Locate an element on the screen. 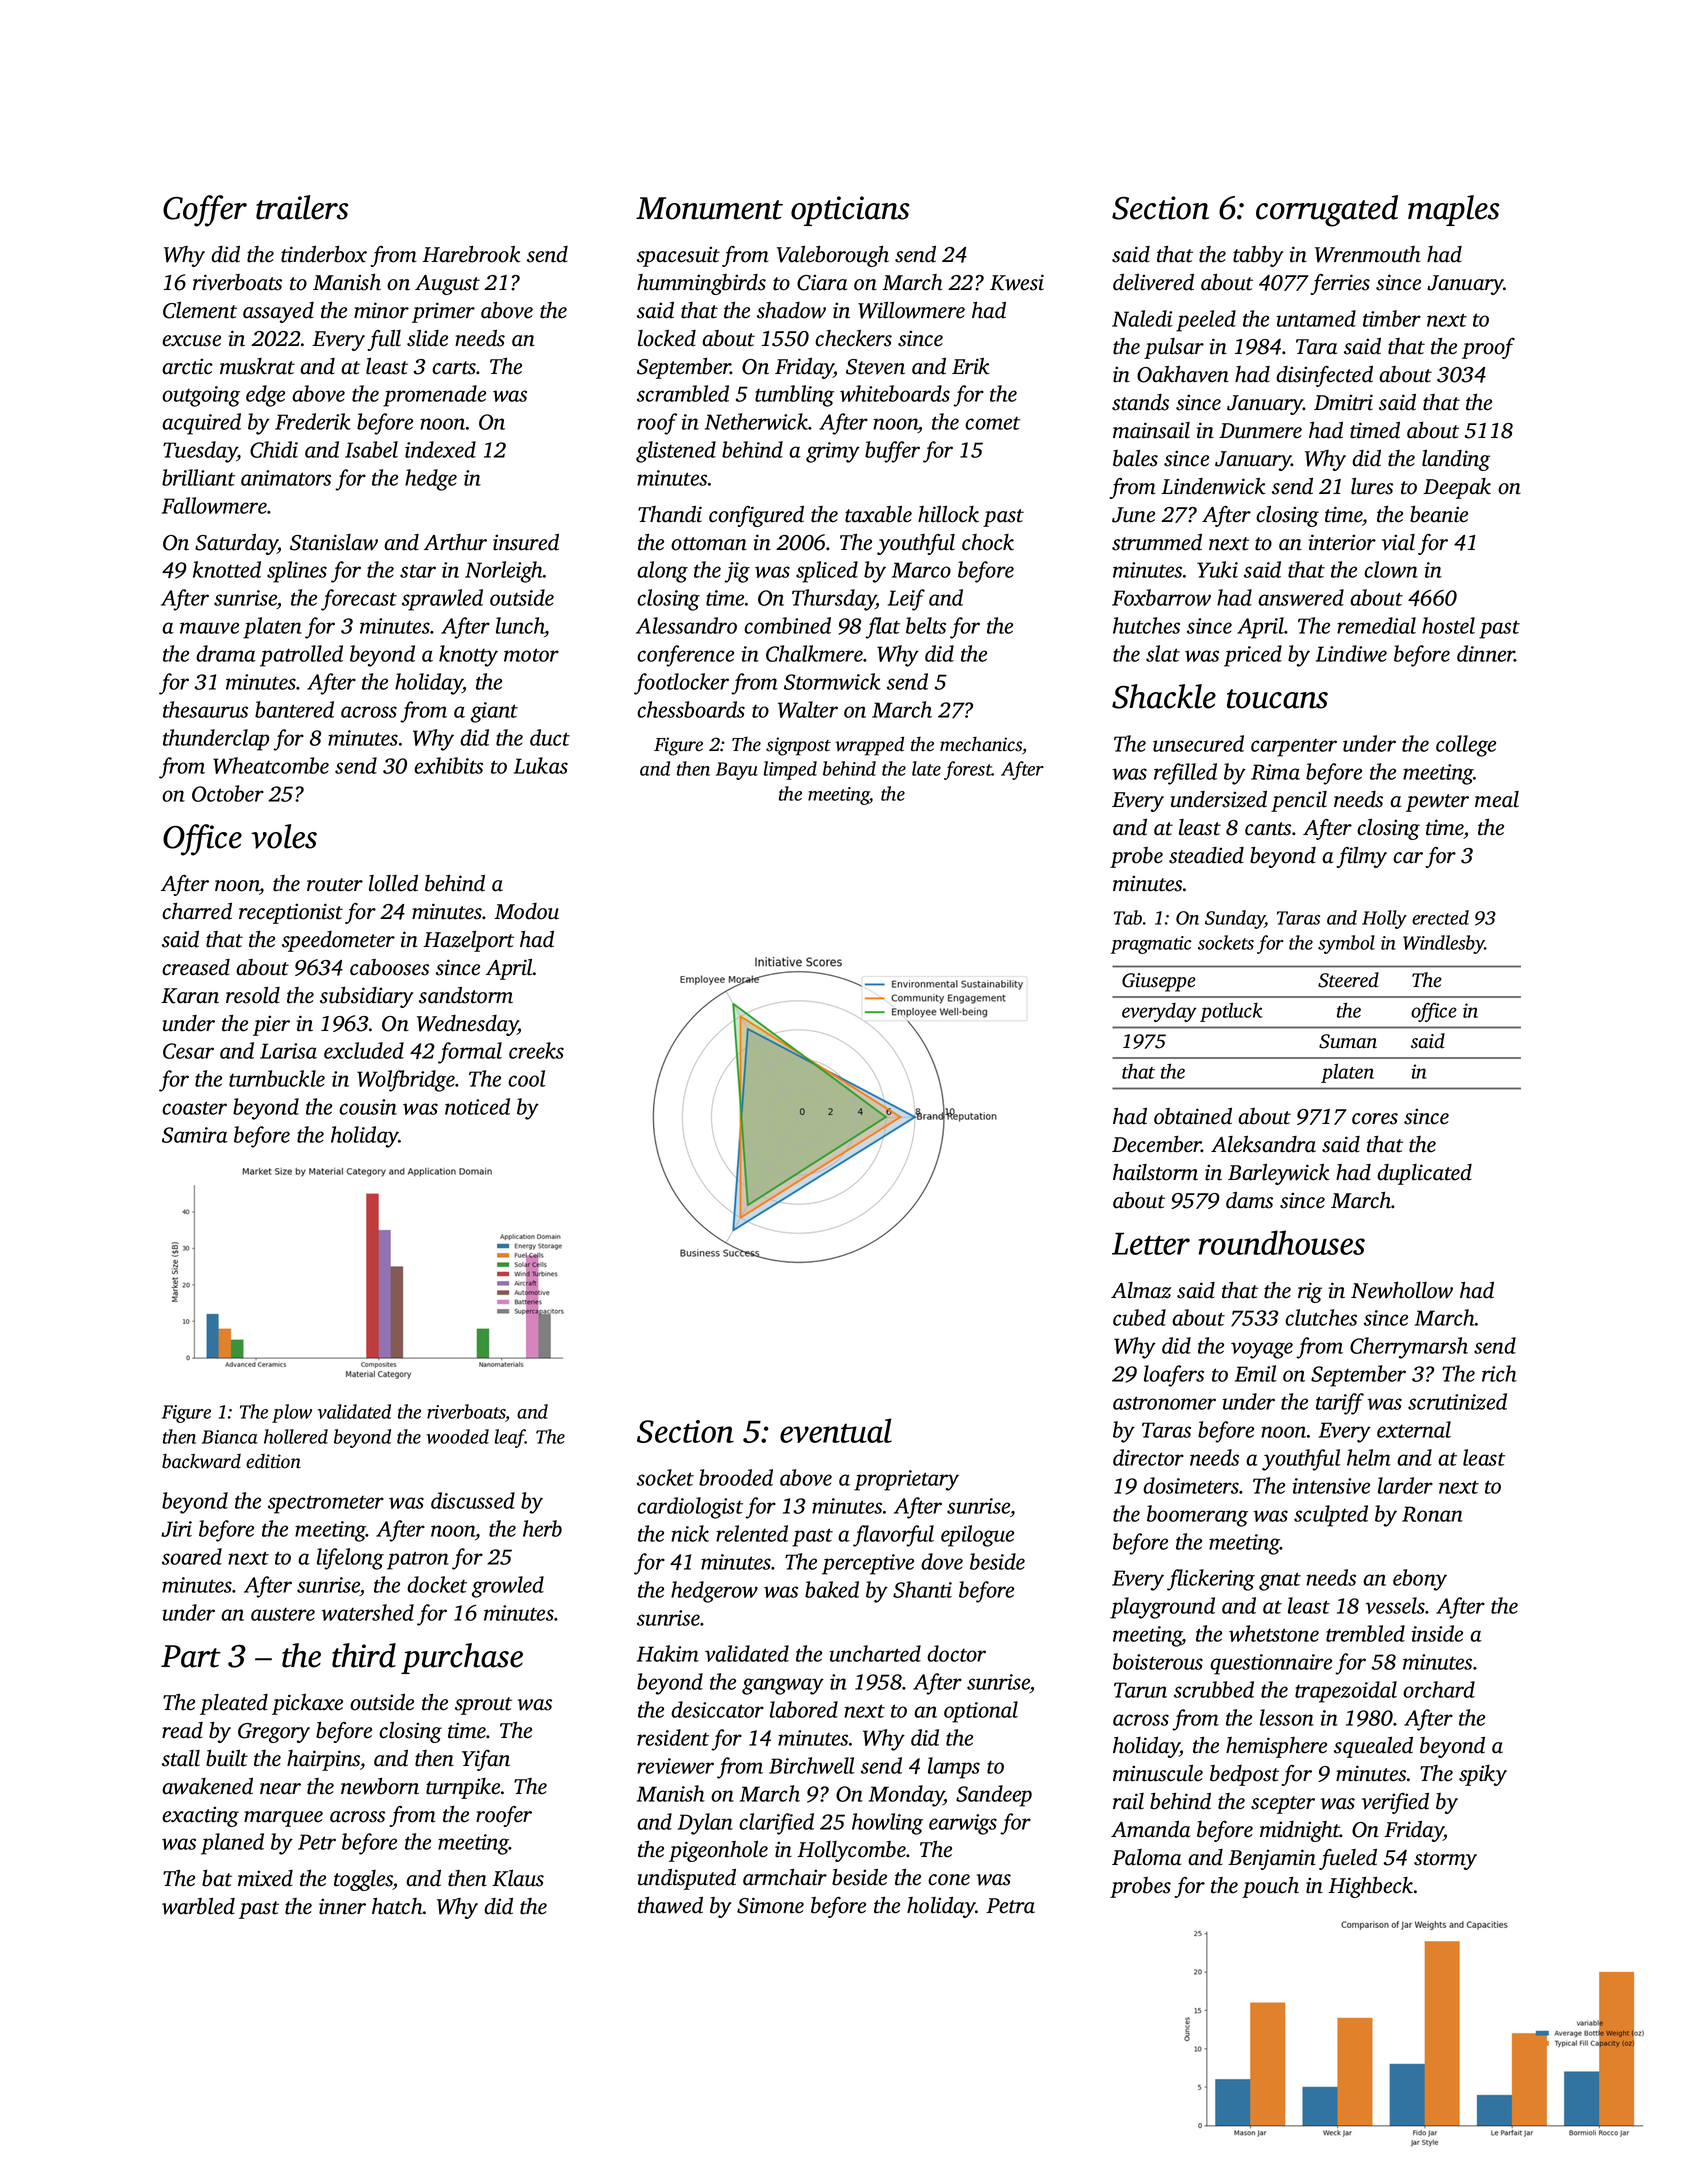  coaster is located at coordinates (194, 1108).
